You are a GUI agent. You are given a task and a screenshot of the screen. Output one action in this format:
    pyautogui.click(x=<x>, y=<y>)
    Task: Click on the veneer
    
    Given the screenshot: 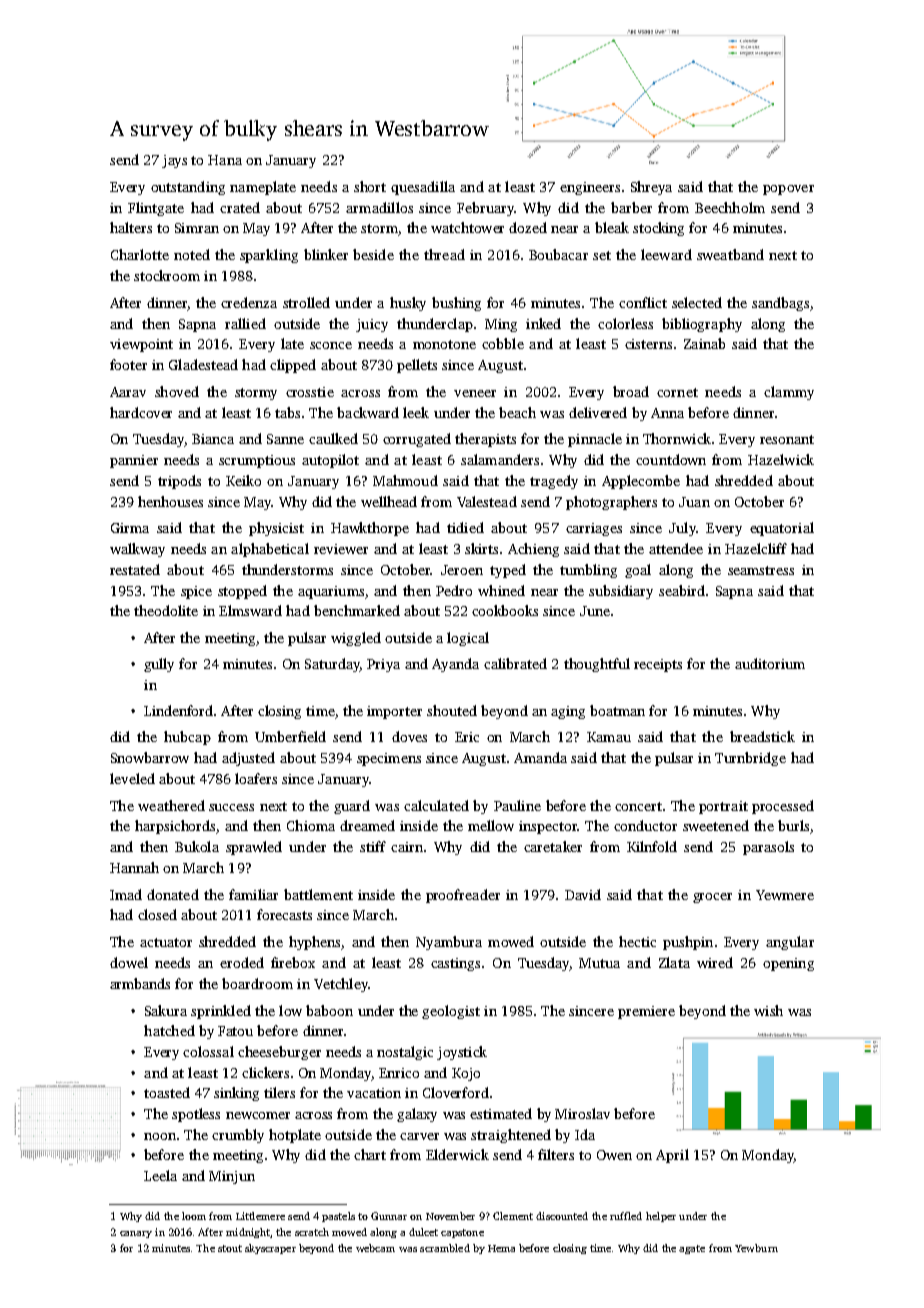 What is the action you would take?
    pyautogui.click(x=475, y=393)
